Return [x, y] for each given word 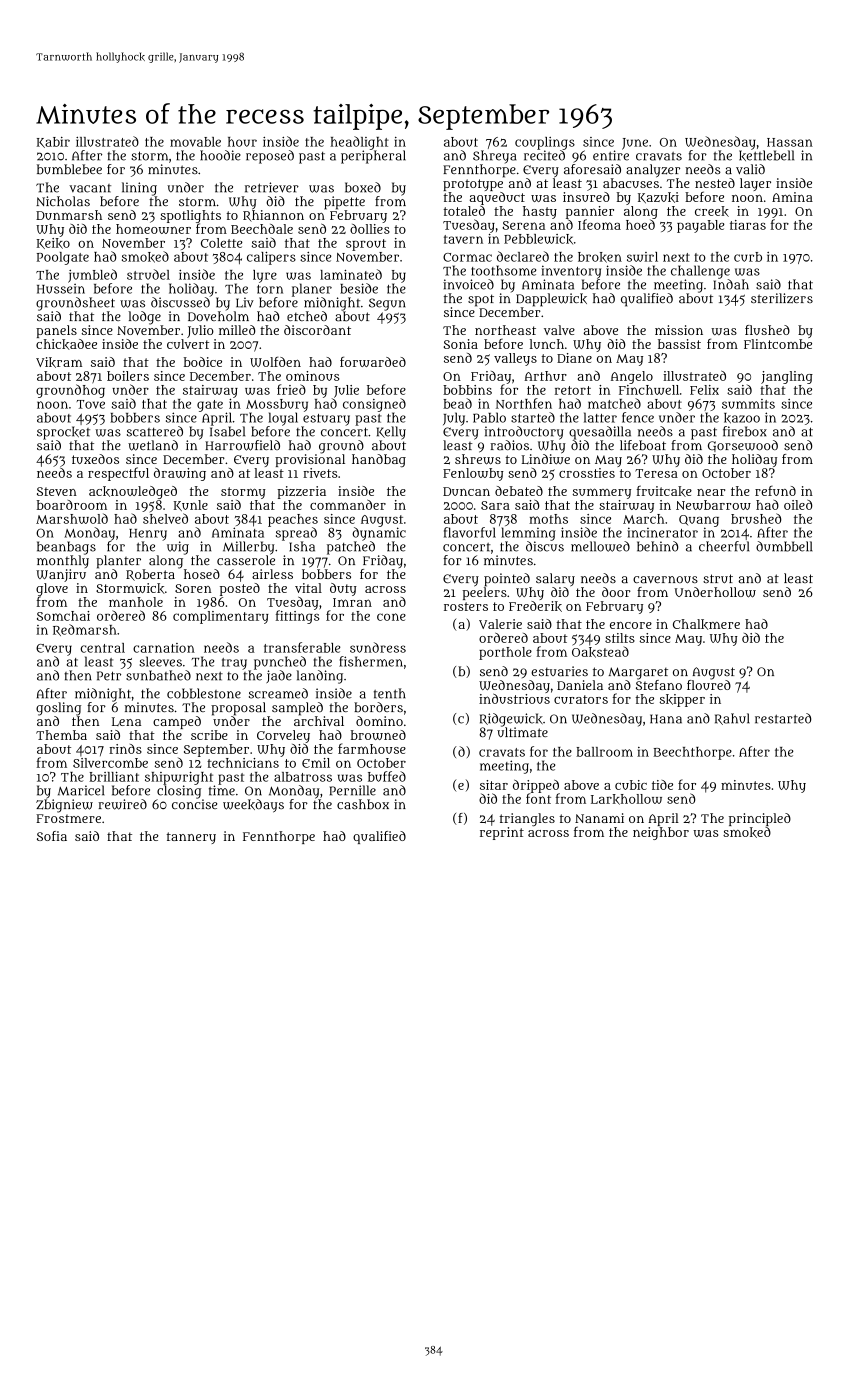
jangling [787, 377]
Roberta [150, 575]
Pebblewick [538, 239]
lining [139, 189]
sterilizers [782, 298]
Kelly [391, 433]
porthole [505, 653]
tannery [191, 838]
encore [631, 625]
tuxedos [95, 459]
